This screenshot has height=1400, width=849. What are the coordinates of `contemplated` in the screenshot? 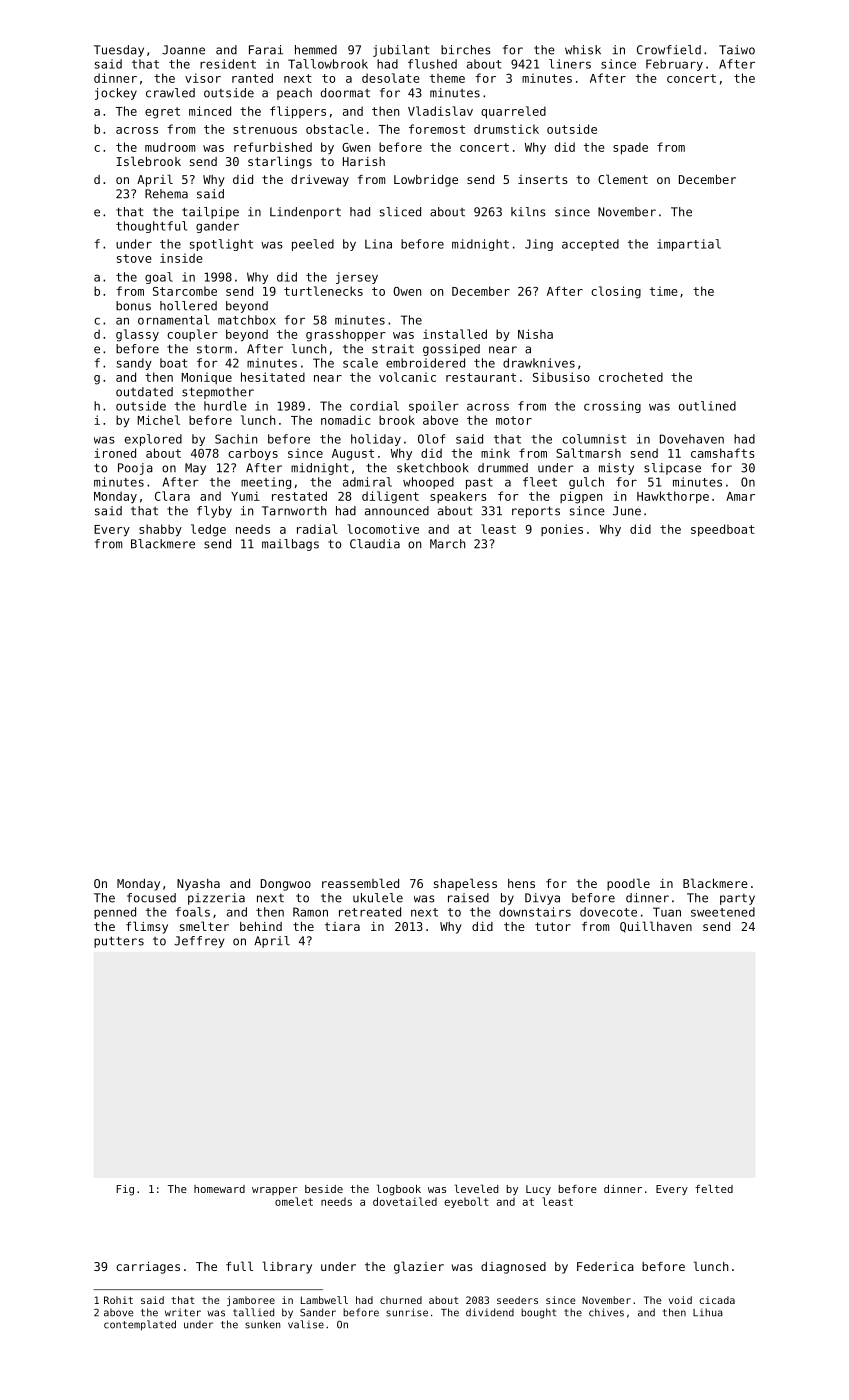 It's located at (140, 1325).
